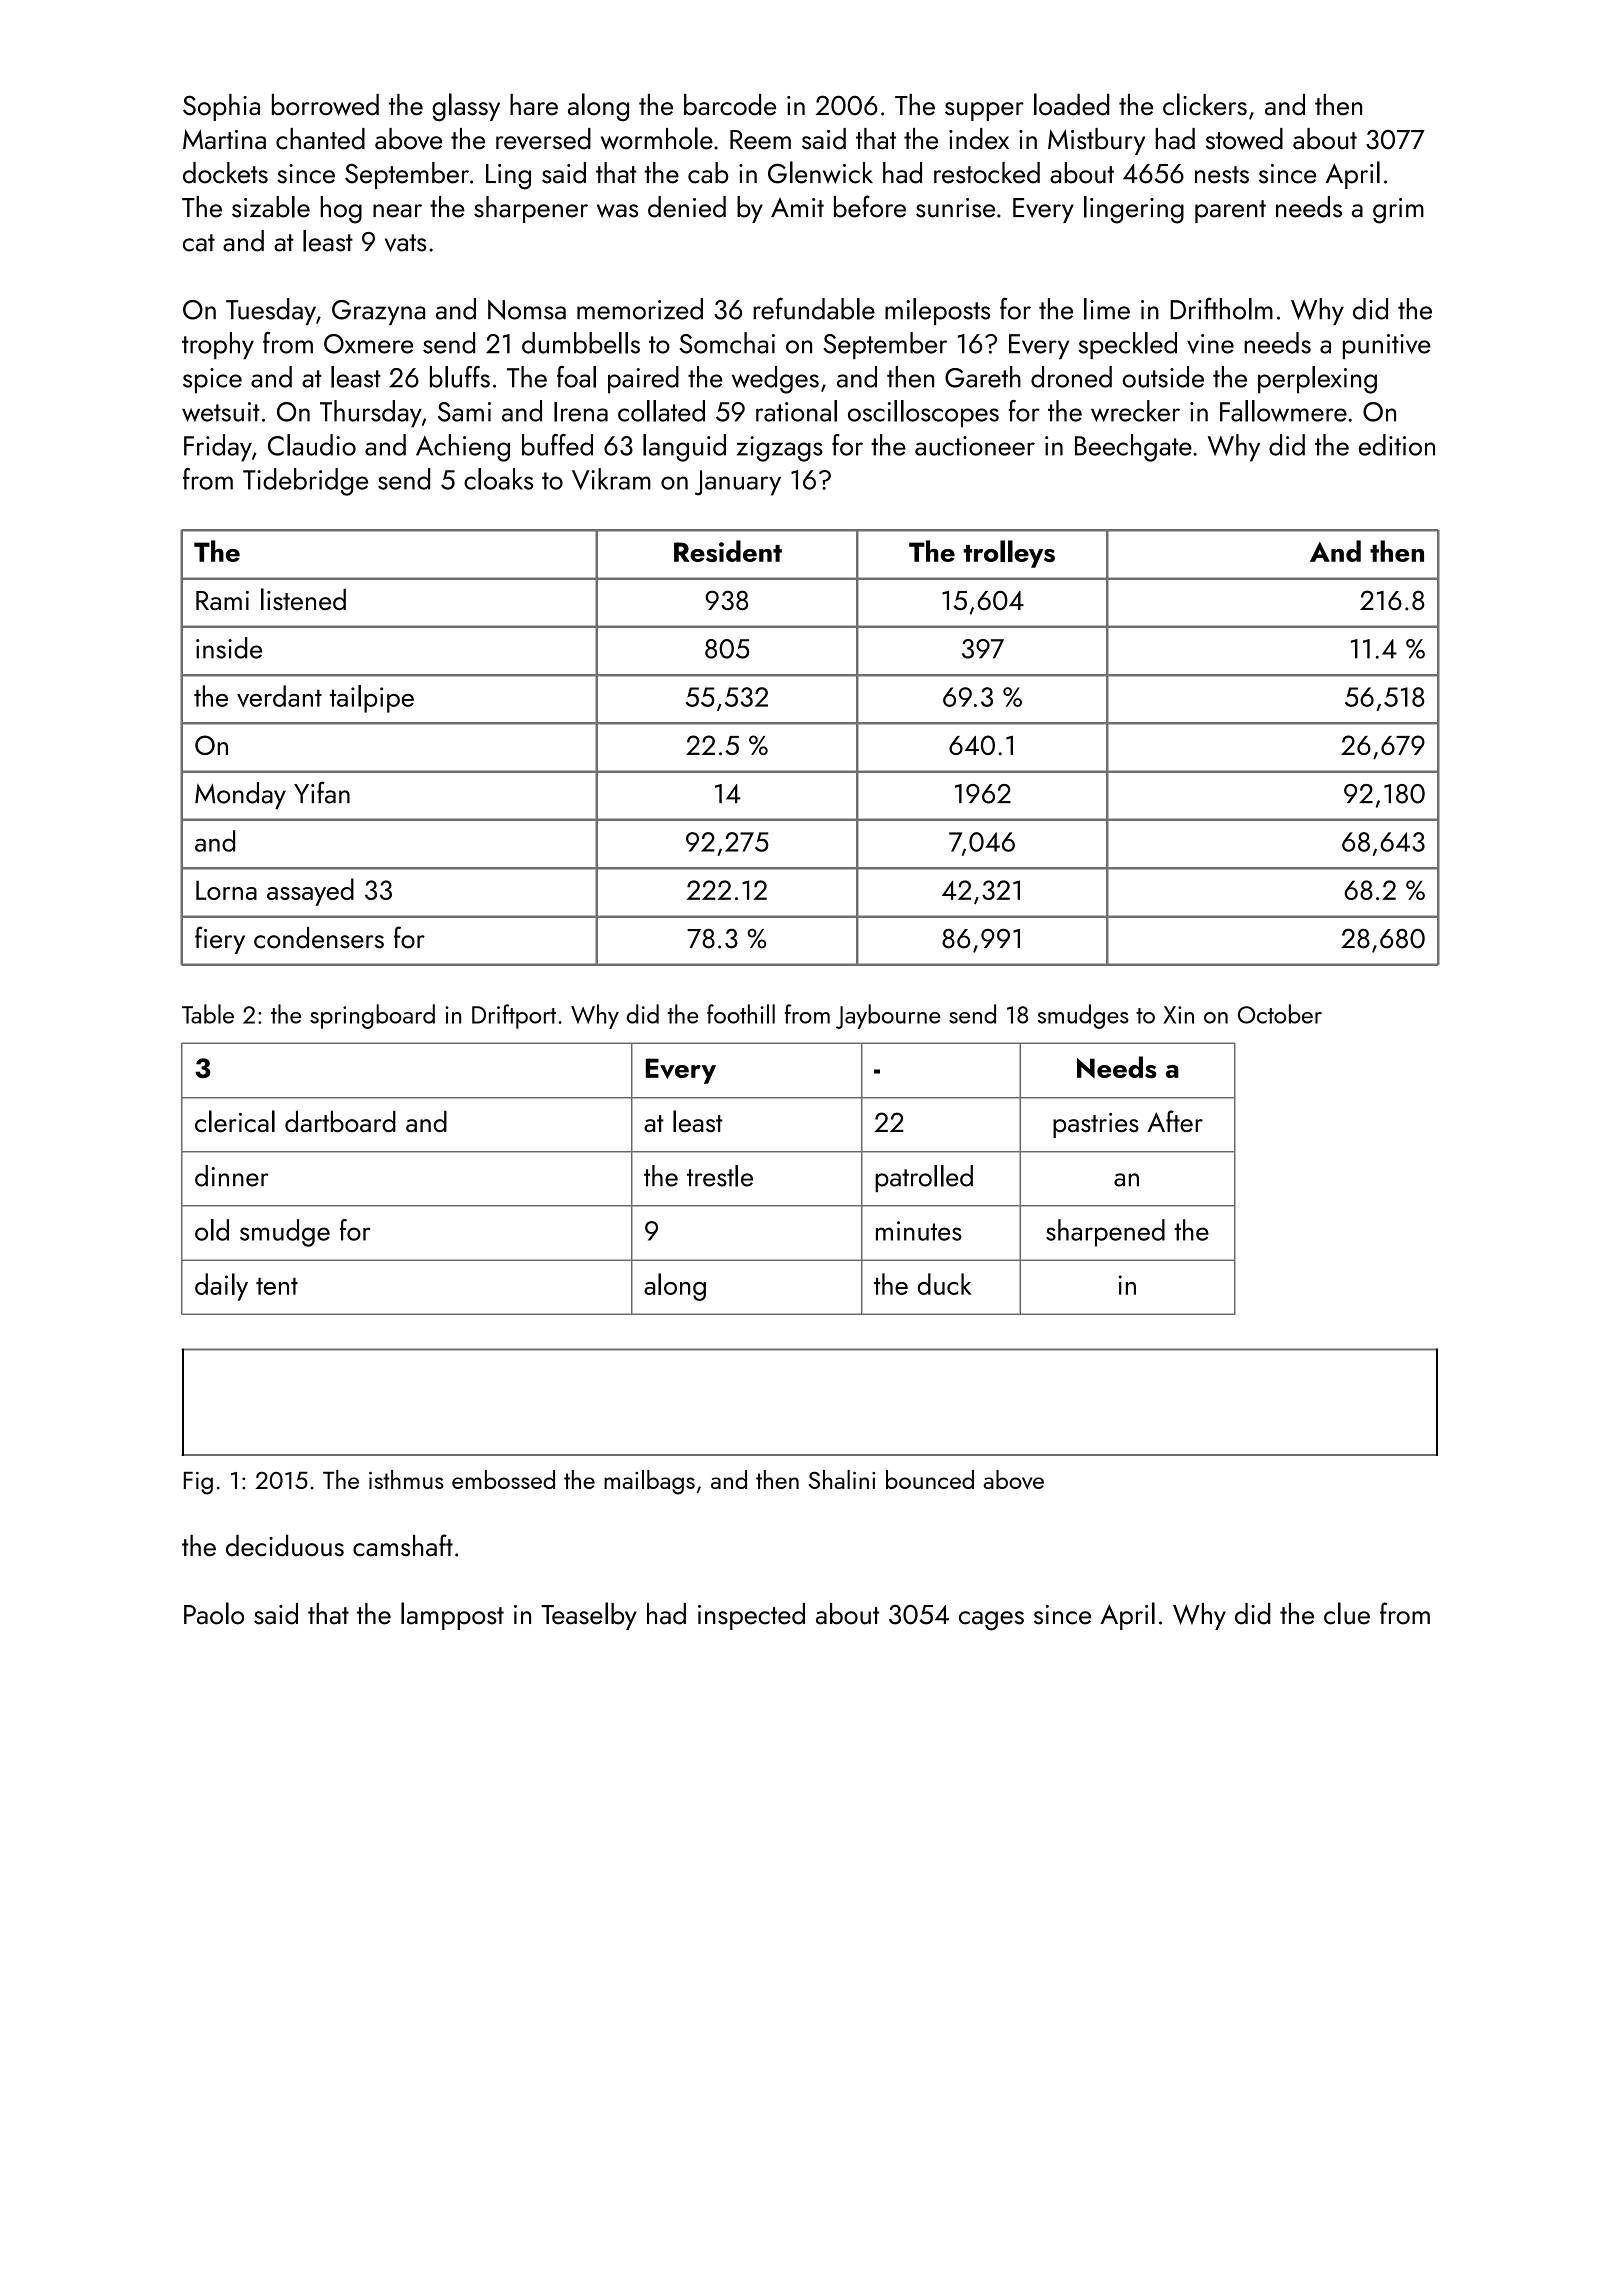  I want to click on fiery, so click(220, 940).
